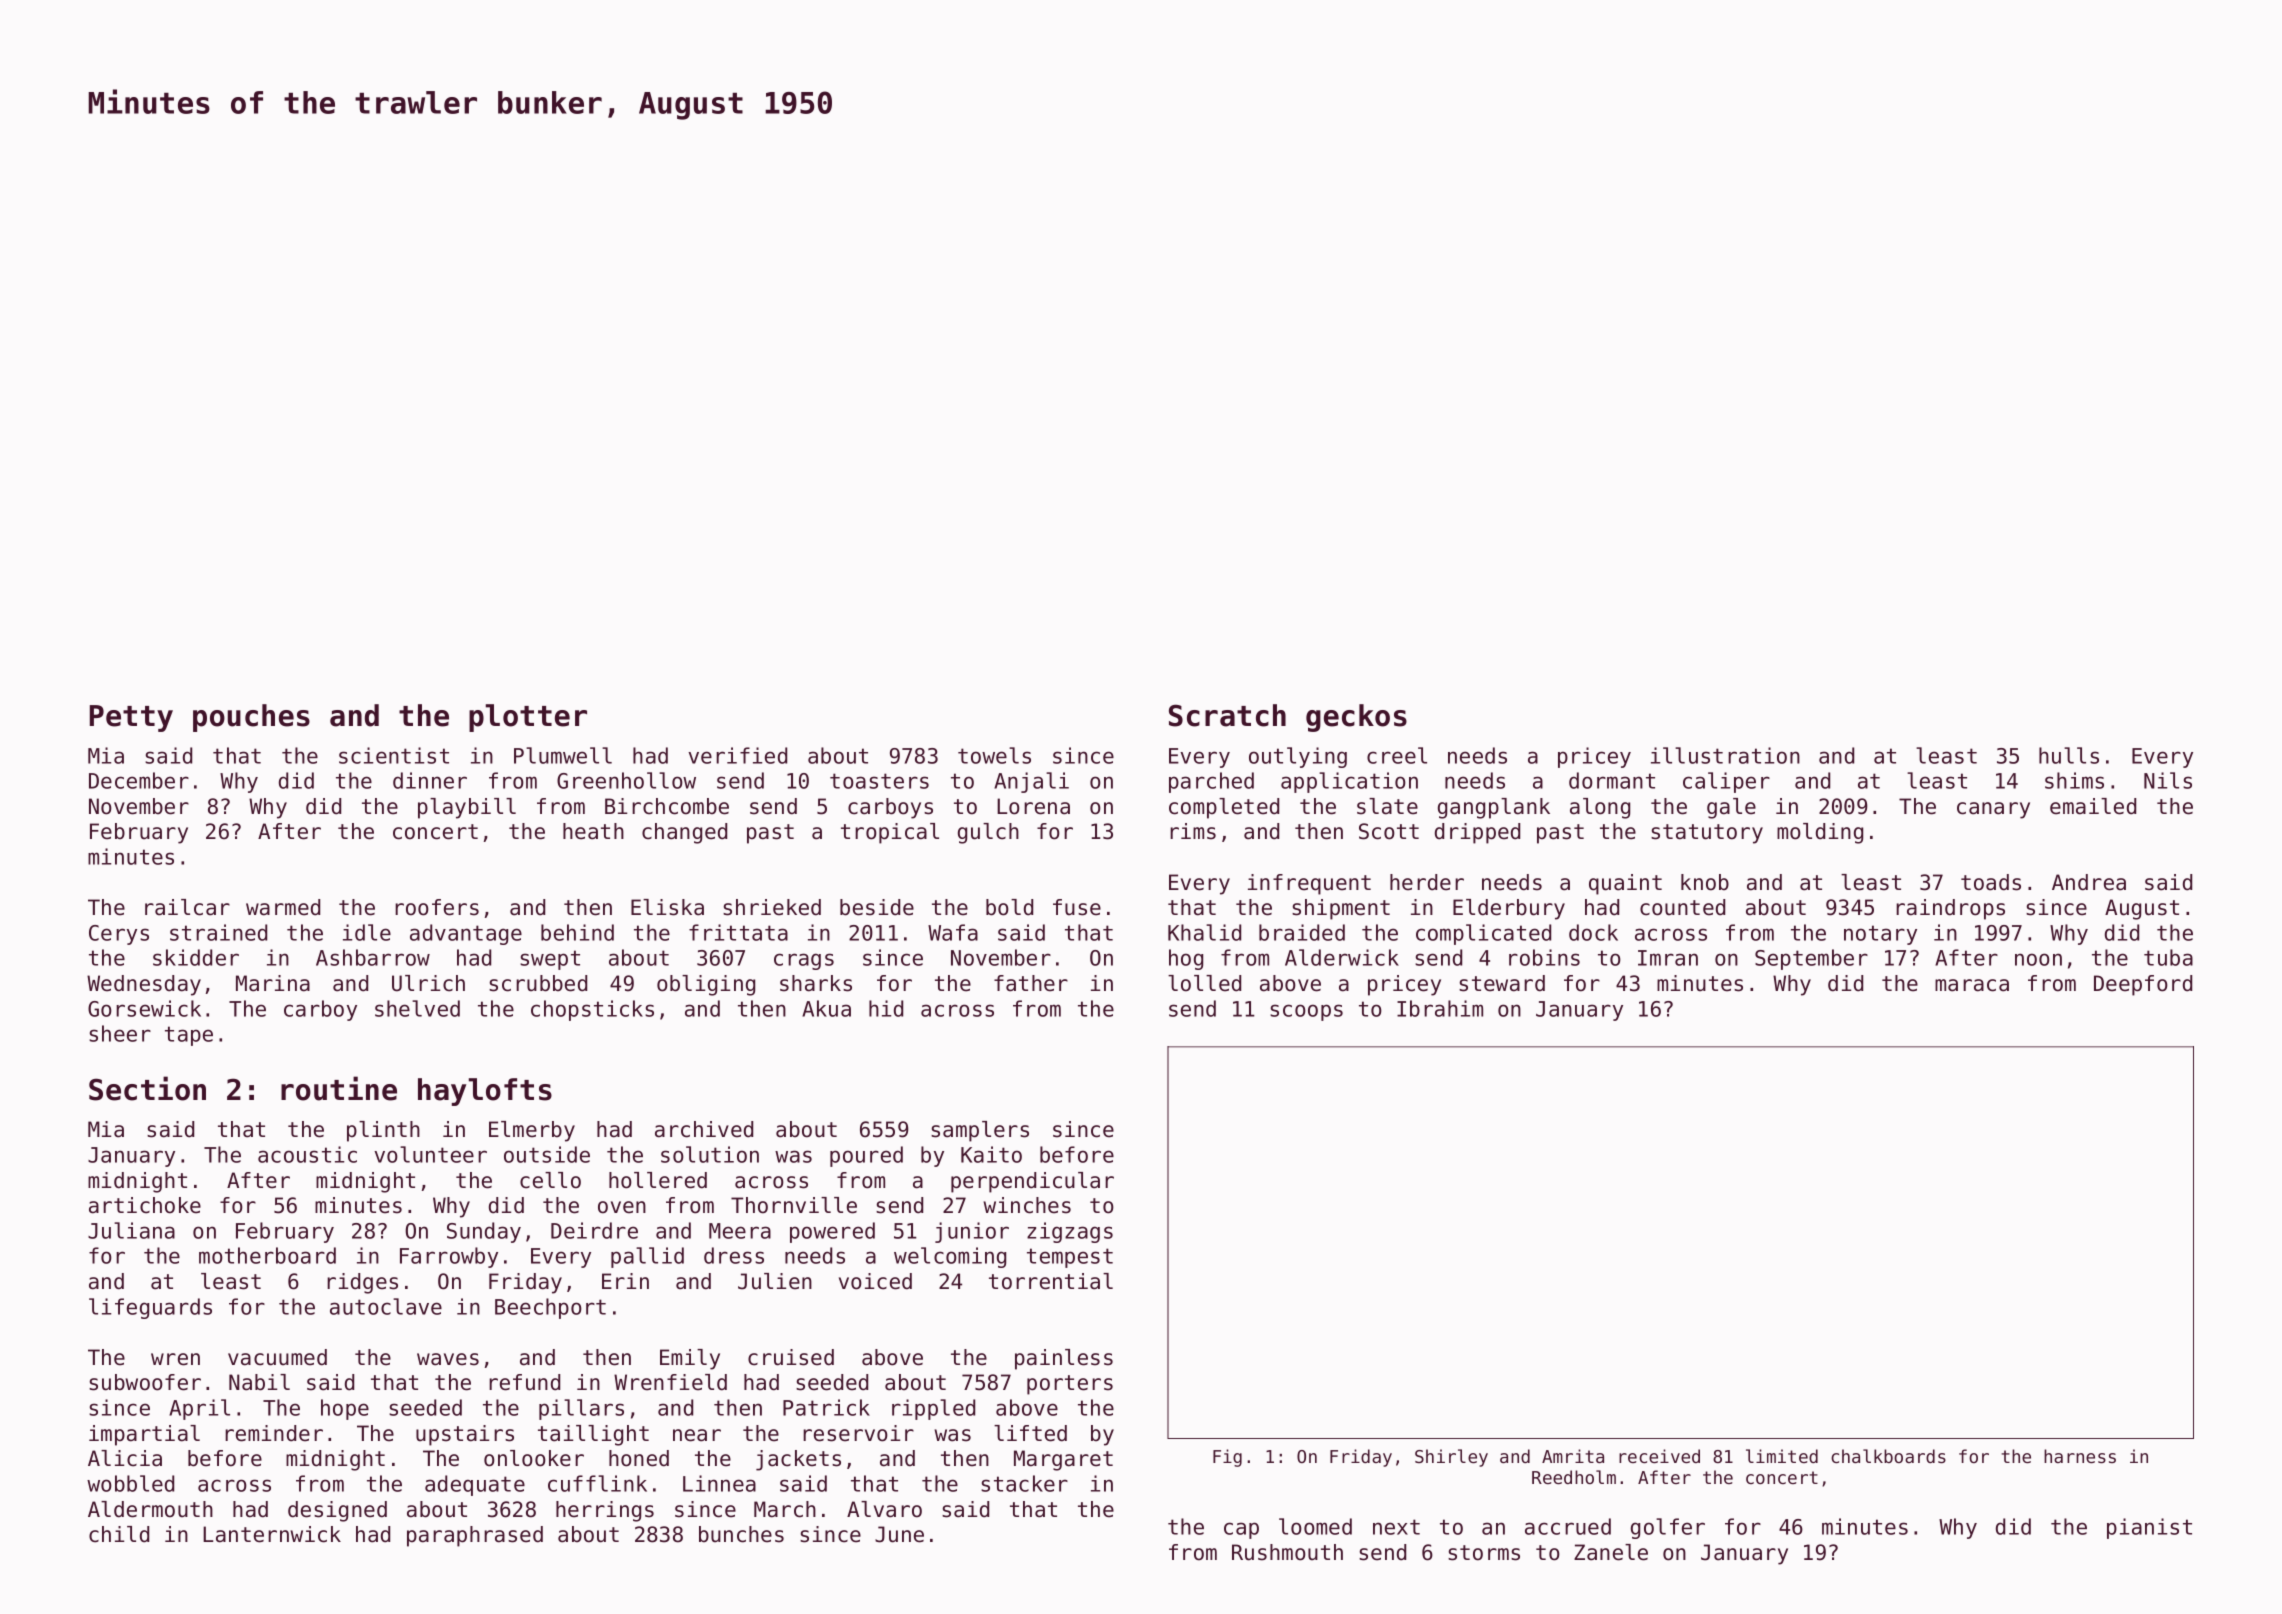 This screenshot has width=2282, height=1614. I want to click on plotter, so click(528, 718).
